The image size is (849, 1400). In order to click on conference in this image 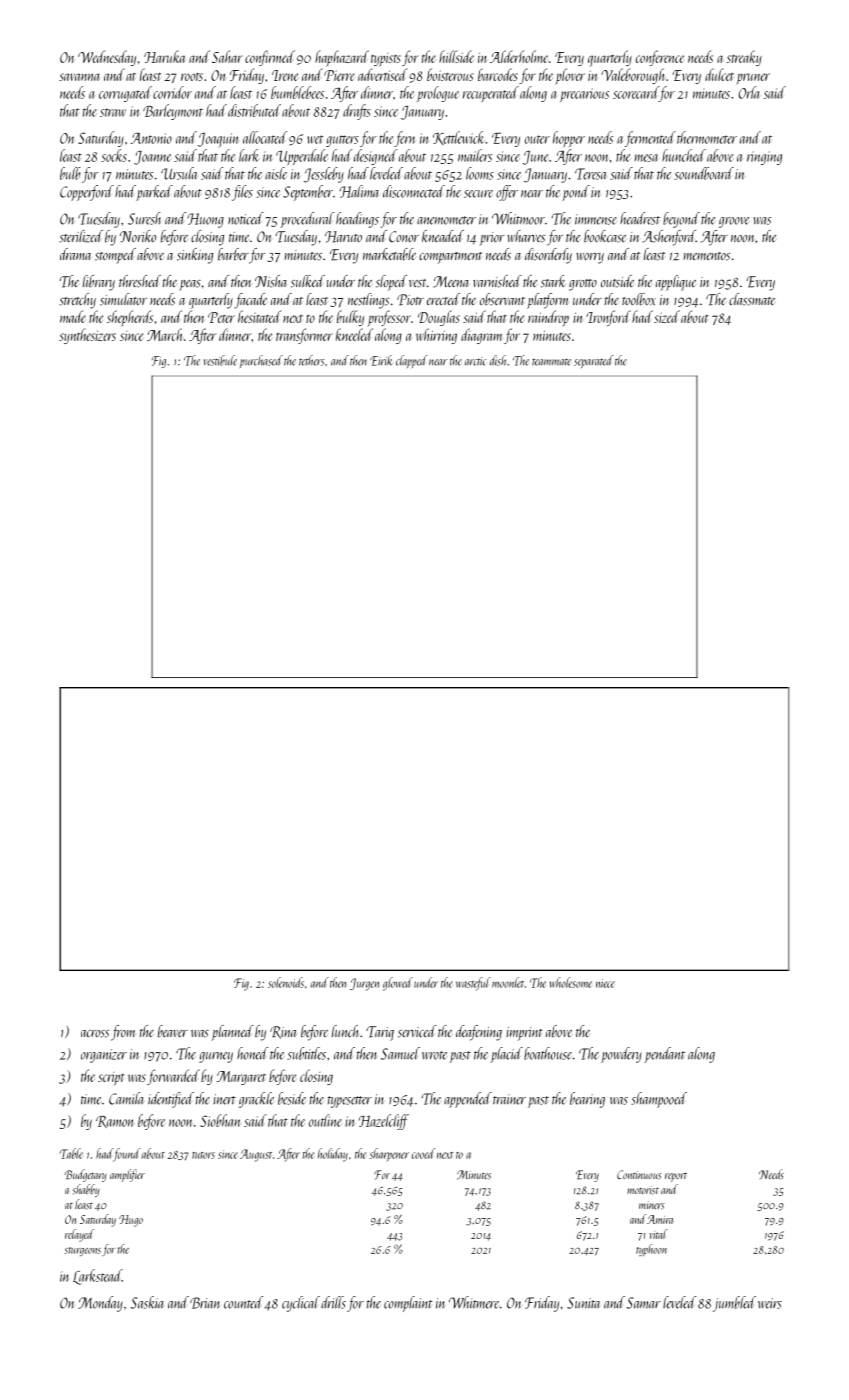, I will do `click(660, 58)`.
